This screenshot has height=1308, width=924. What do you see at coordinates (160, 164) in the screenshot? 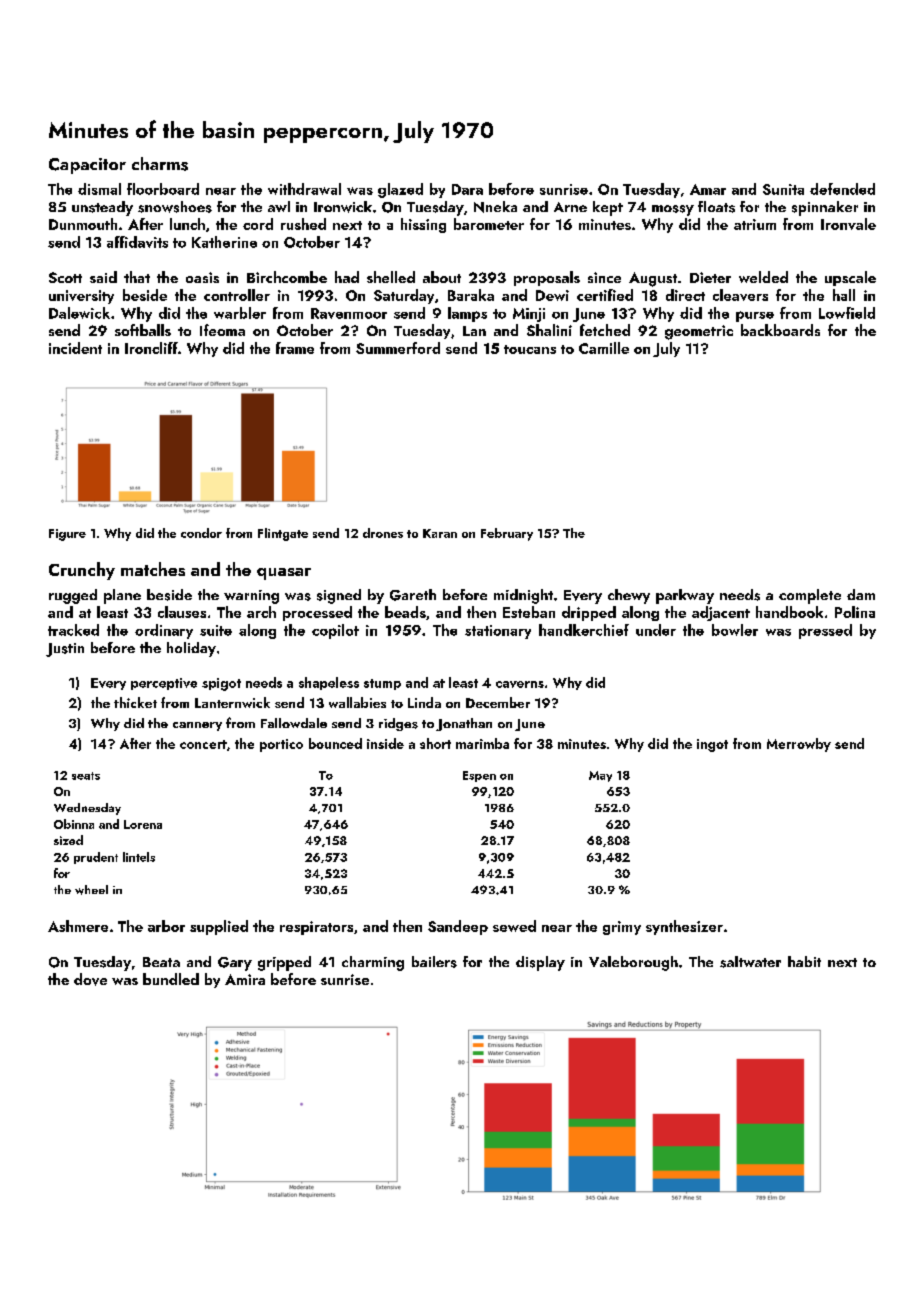
I see `charms` at bounding box center [160, 164].
